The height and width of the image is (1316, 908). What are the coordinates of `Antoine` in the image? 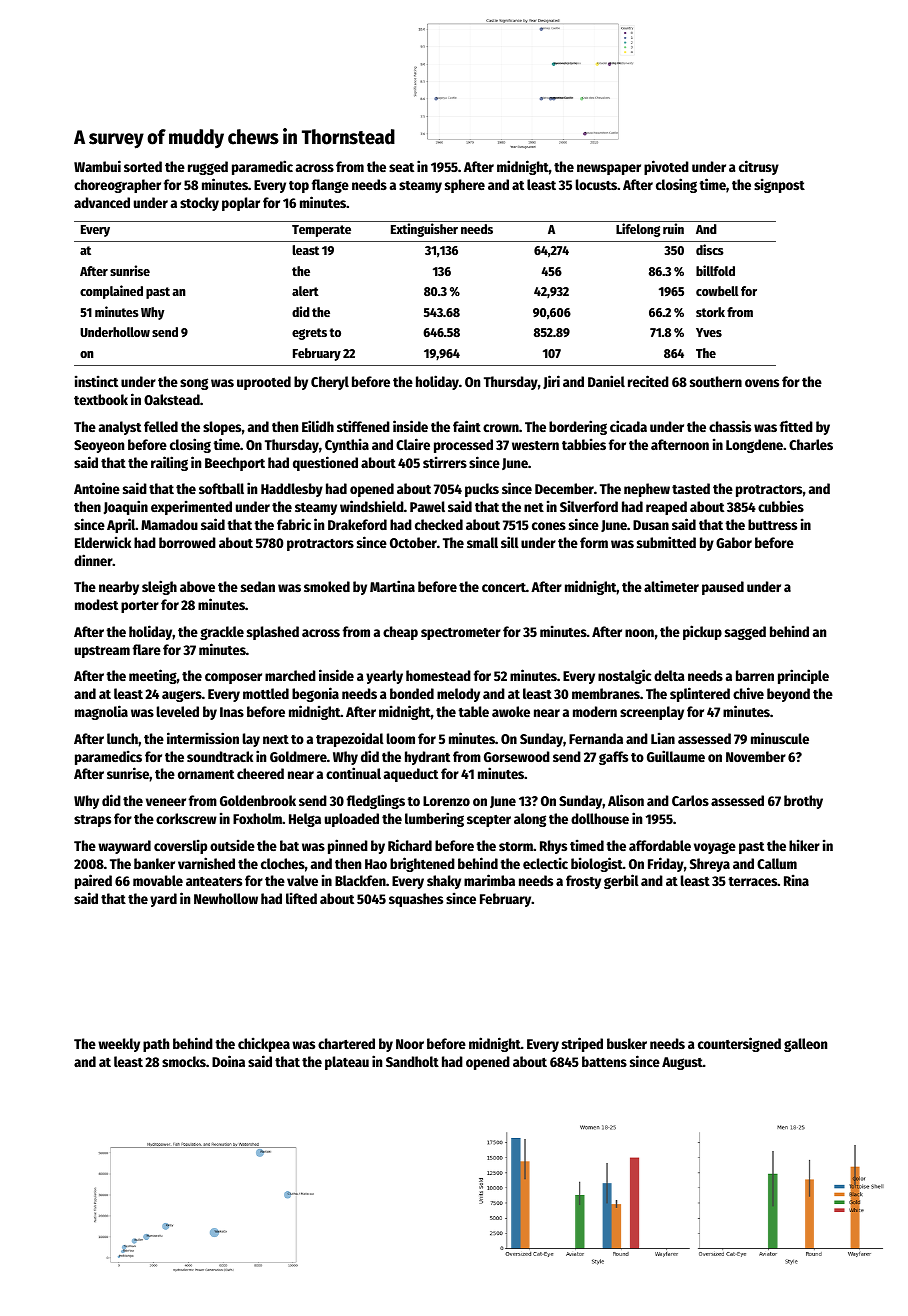 It's located at (97, 488).
